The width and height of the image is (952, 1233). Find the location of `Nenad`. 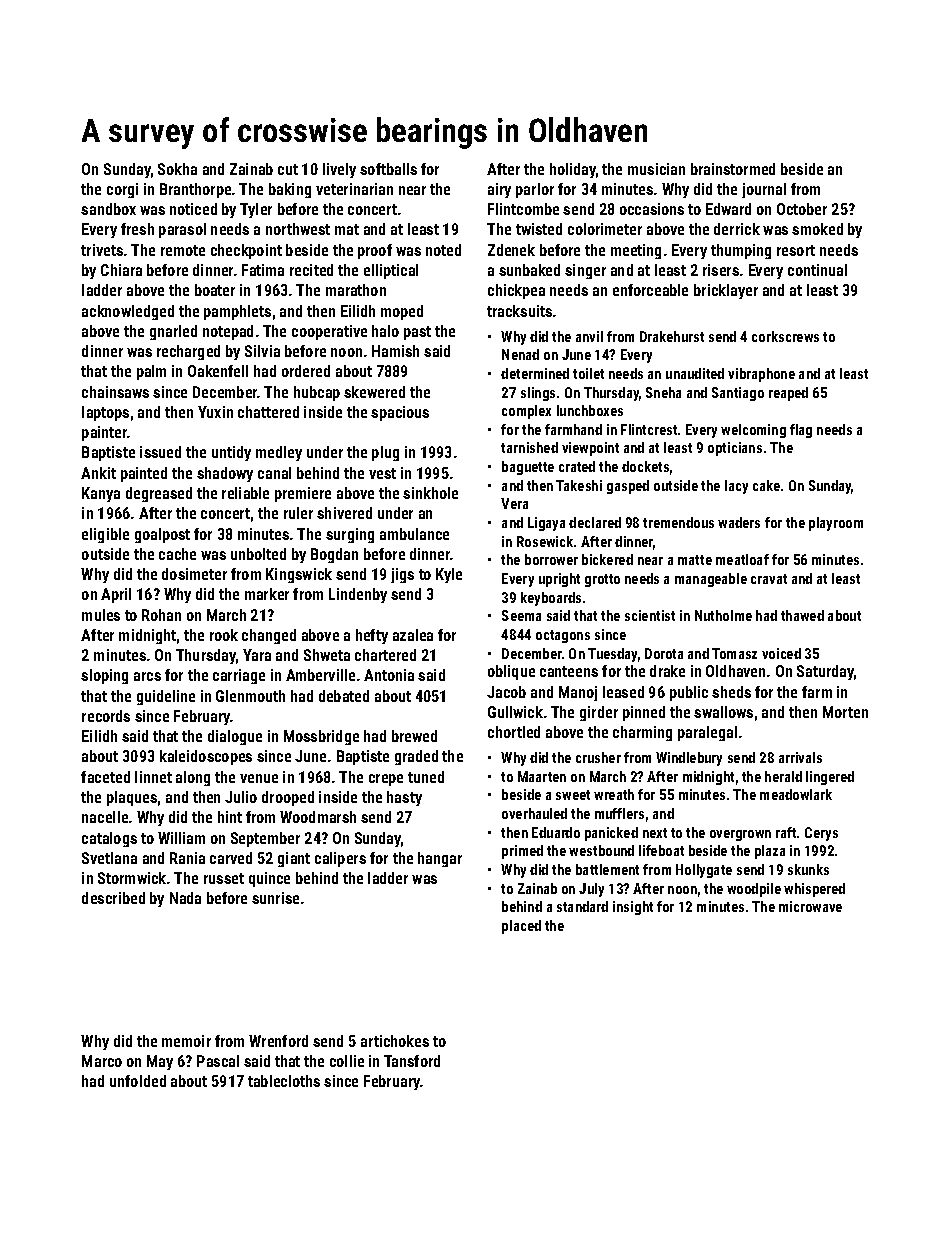

Nenad is located at coordinates (520, 354).
